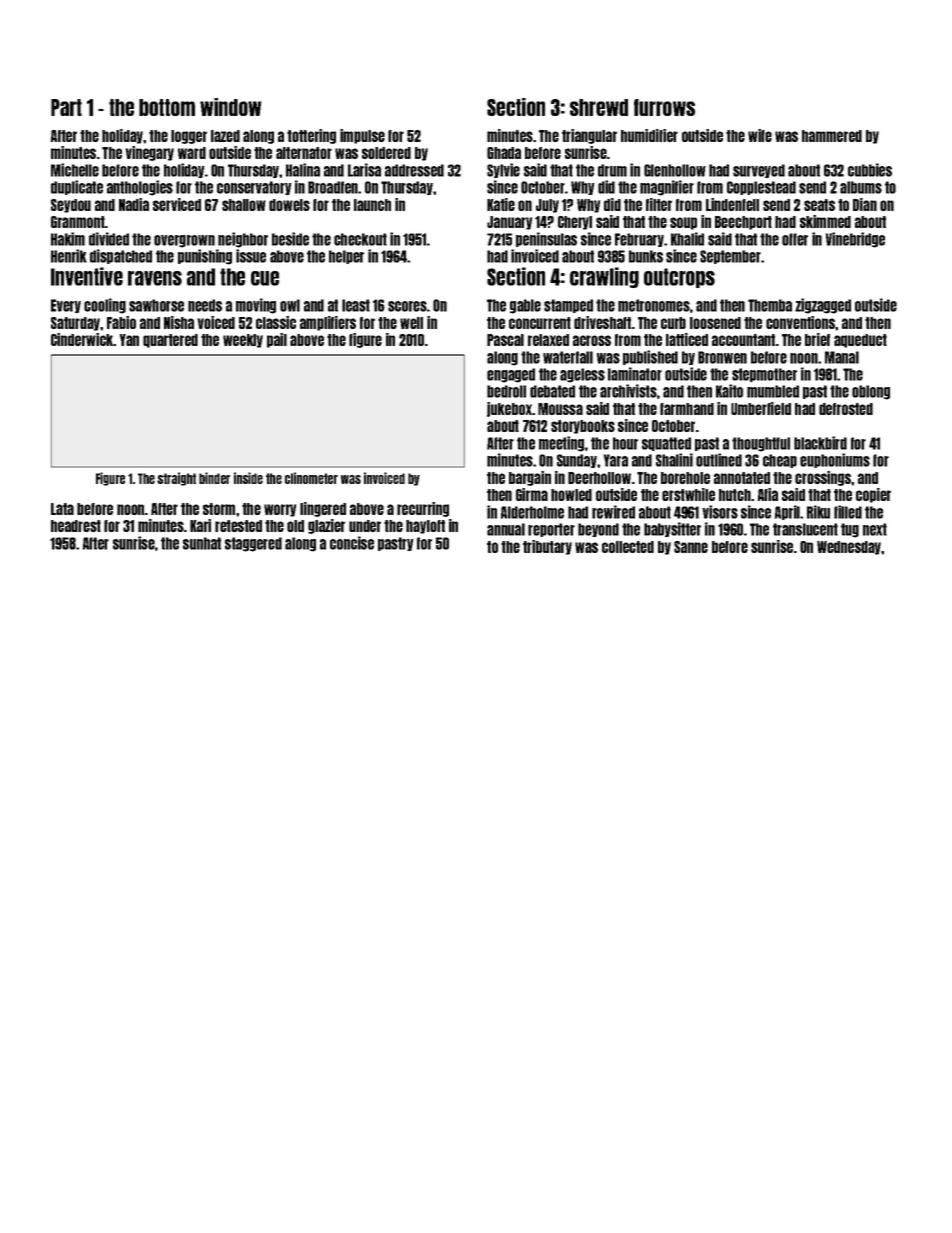 The width and height of the page is (952, 1233). I want to click on Wednesday, so click(849, 548).
